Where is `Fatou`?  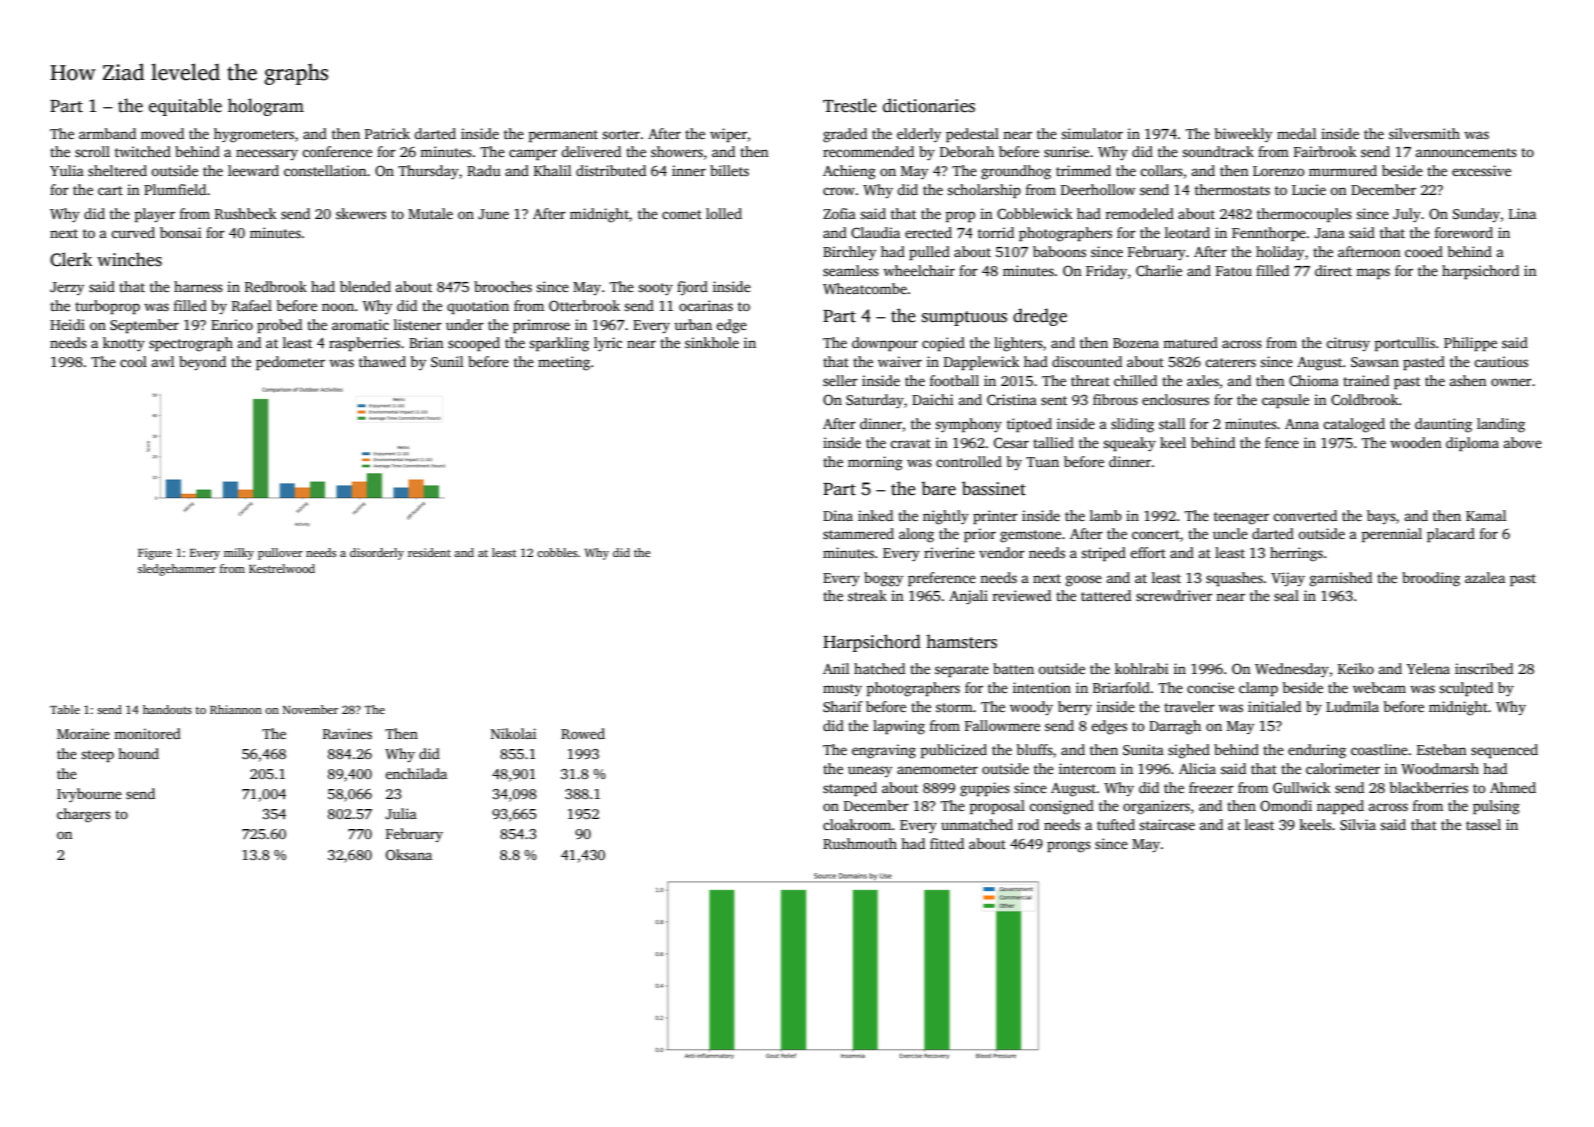
Fatou is located at coordinates (1234, 271).
